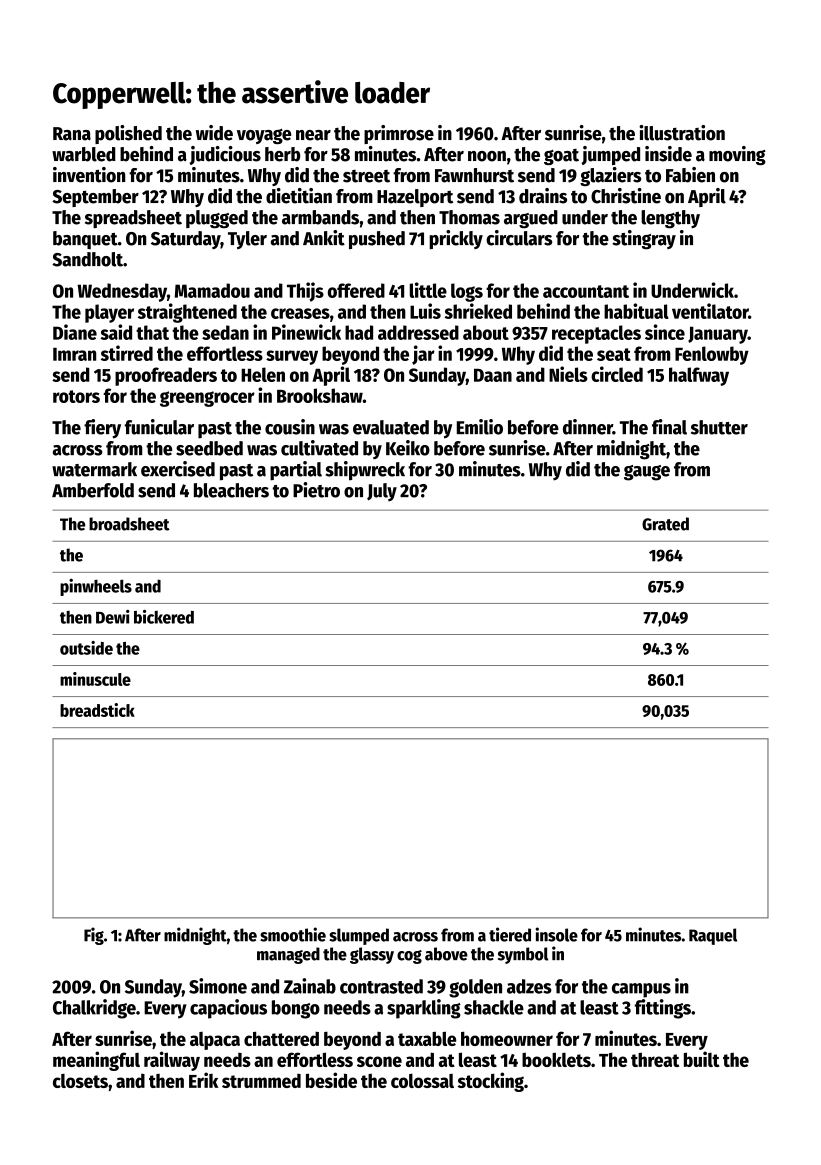 This screenshot has height=1165, width=821. What do you see at coordinates (228, 1009) in the screenshot?
I see `capacious` at bounding box center [228, 1009].
